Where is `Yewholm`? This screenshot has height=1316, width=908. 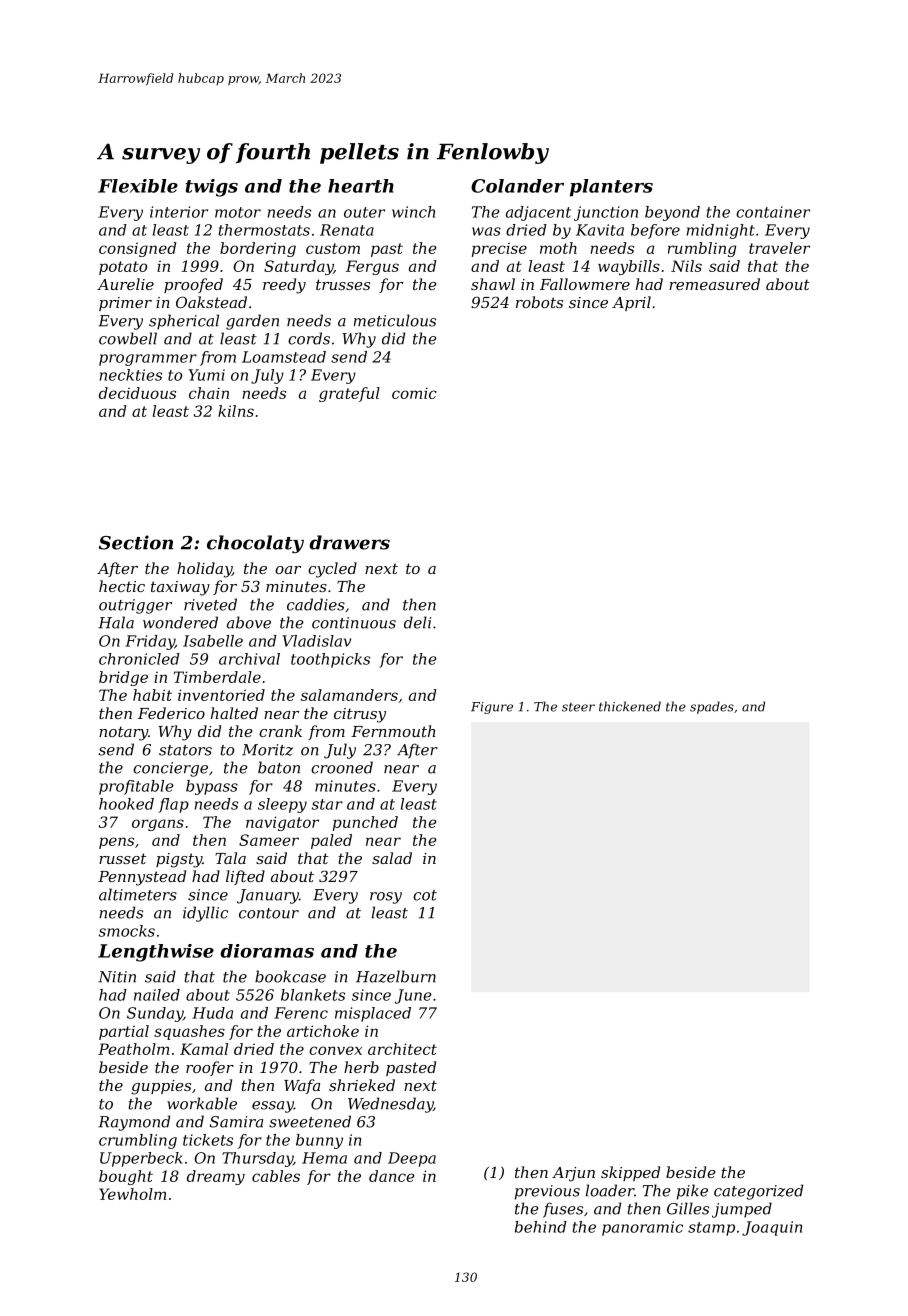
Yewholm is located at coordinates (132, 1194).
